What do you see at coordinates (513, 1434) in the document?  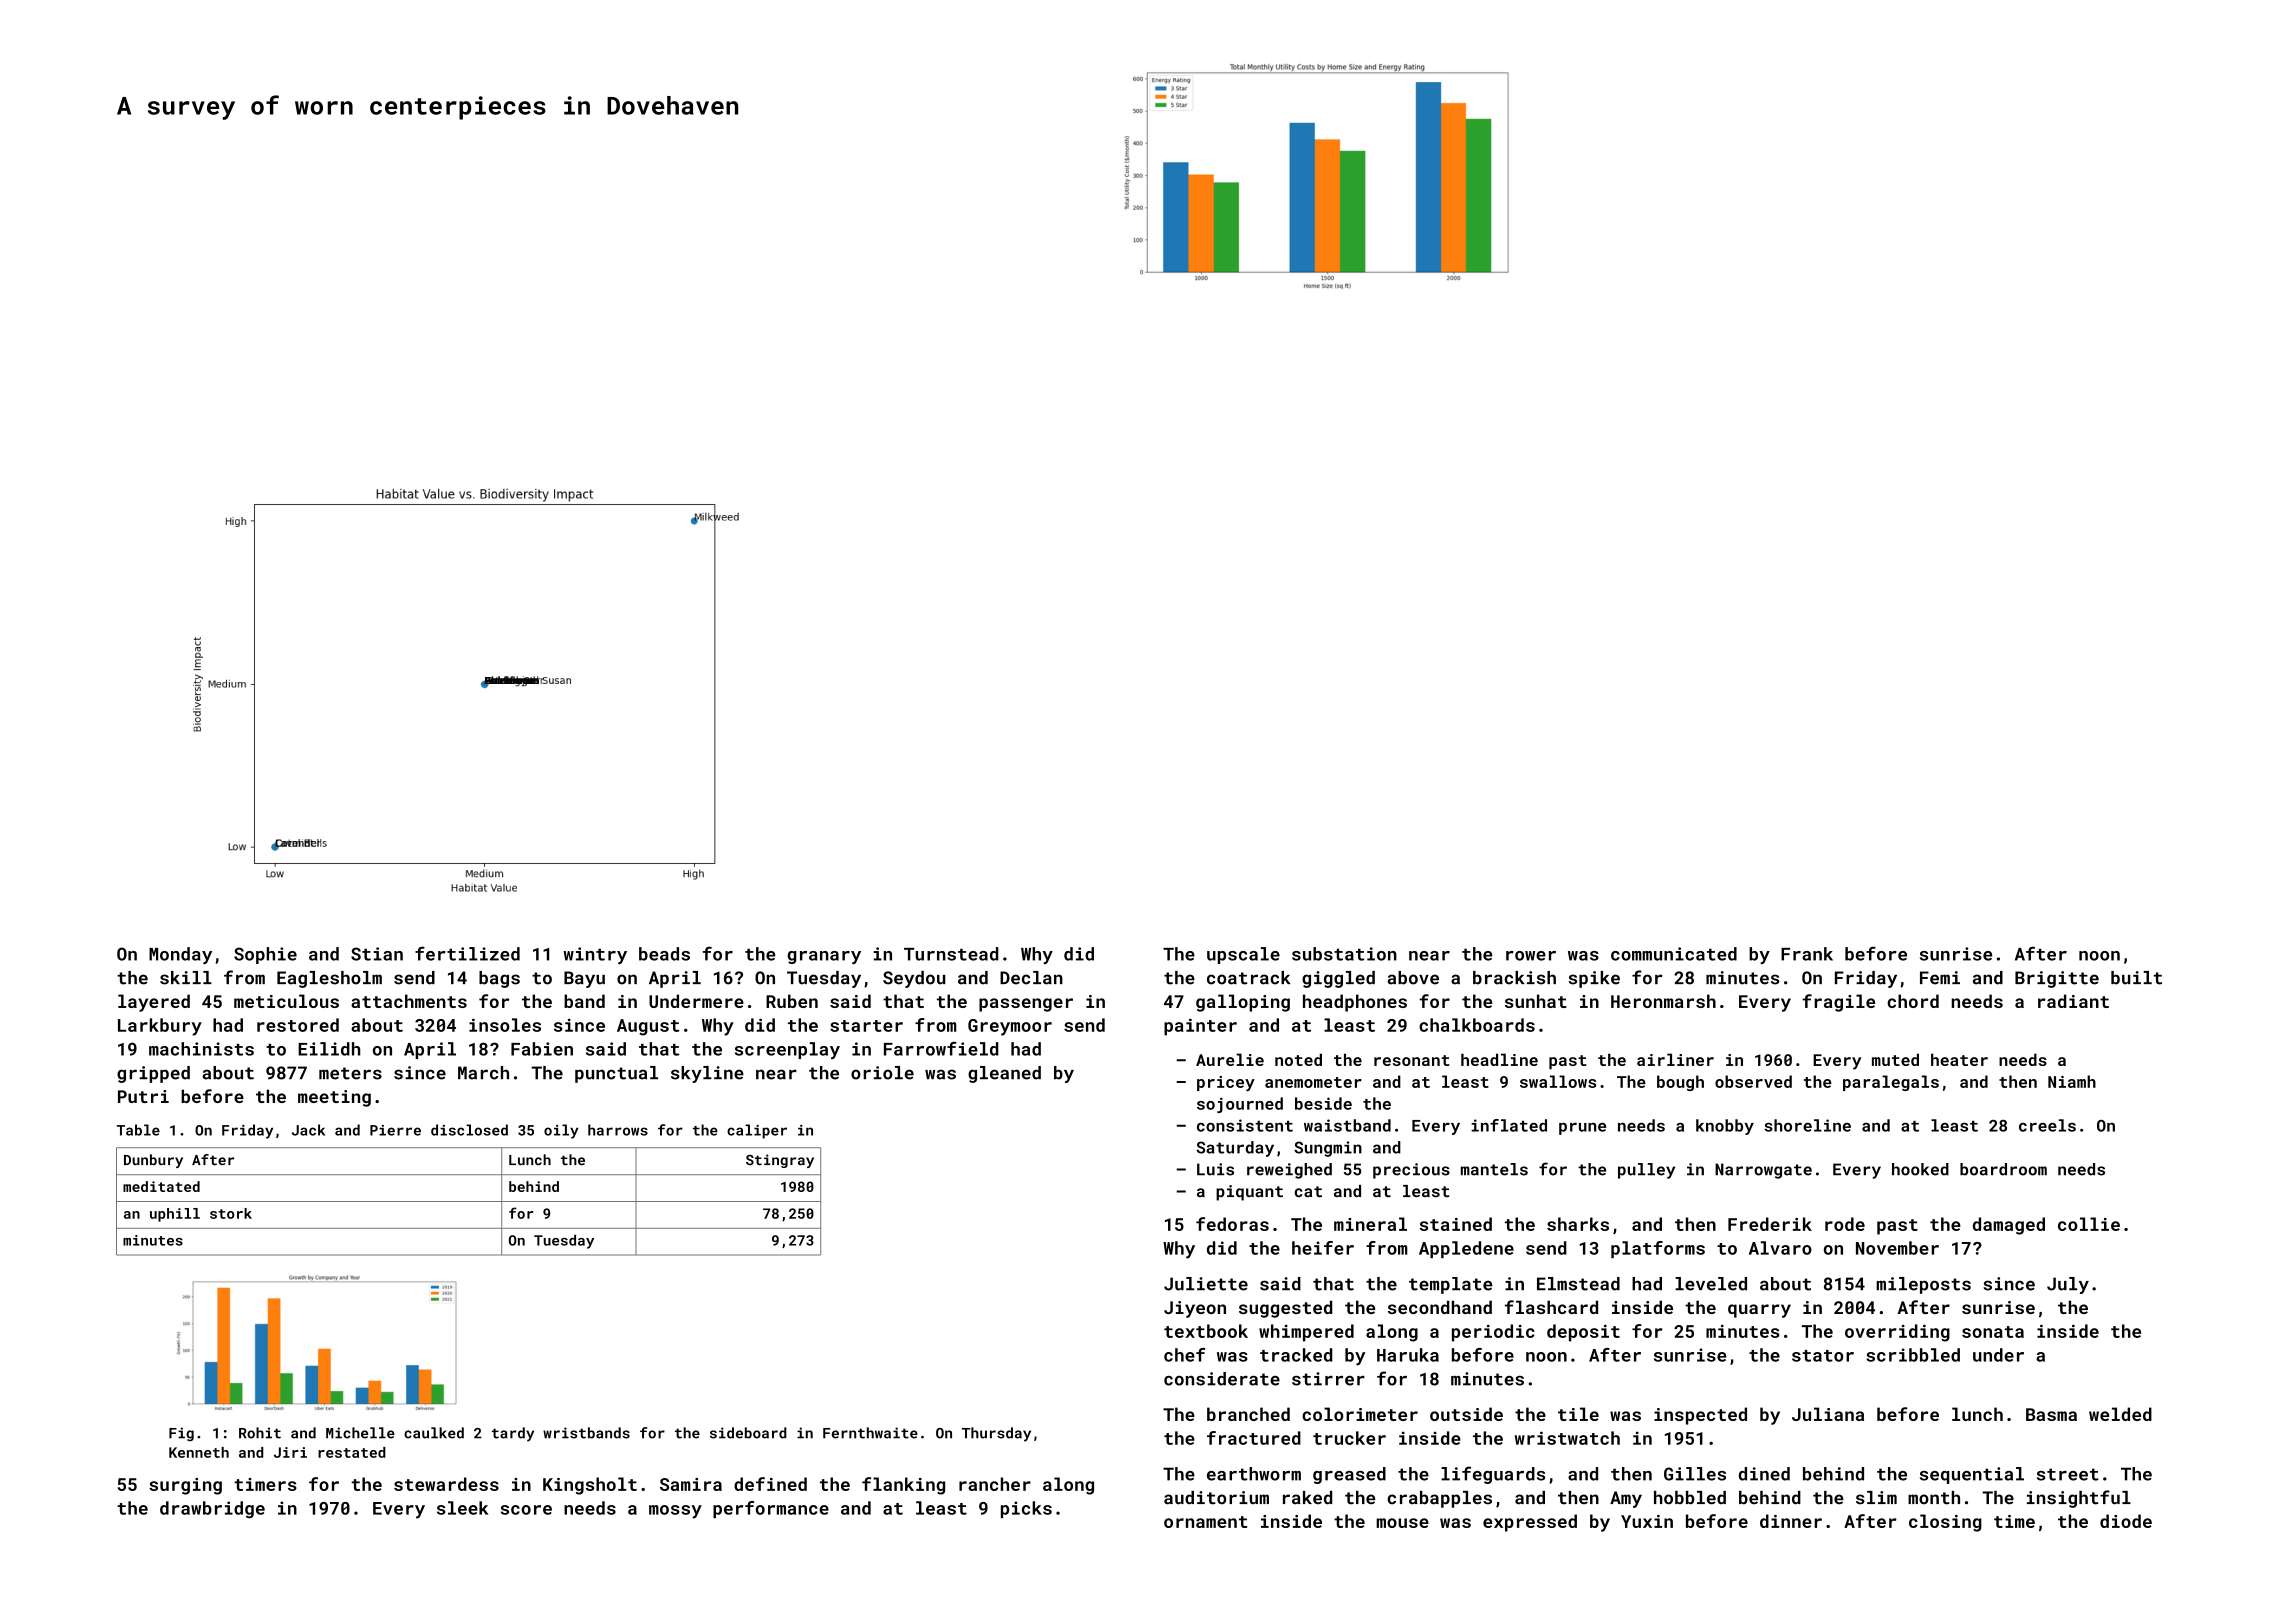 I see `tardy` at bounding box center [513, 1434].
